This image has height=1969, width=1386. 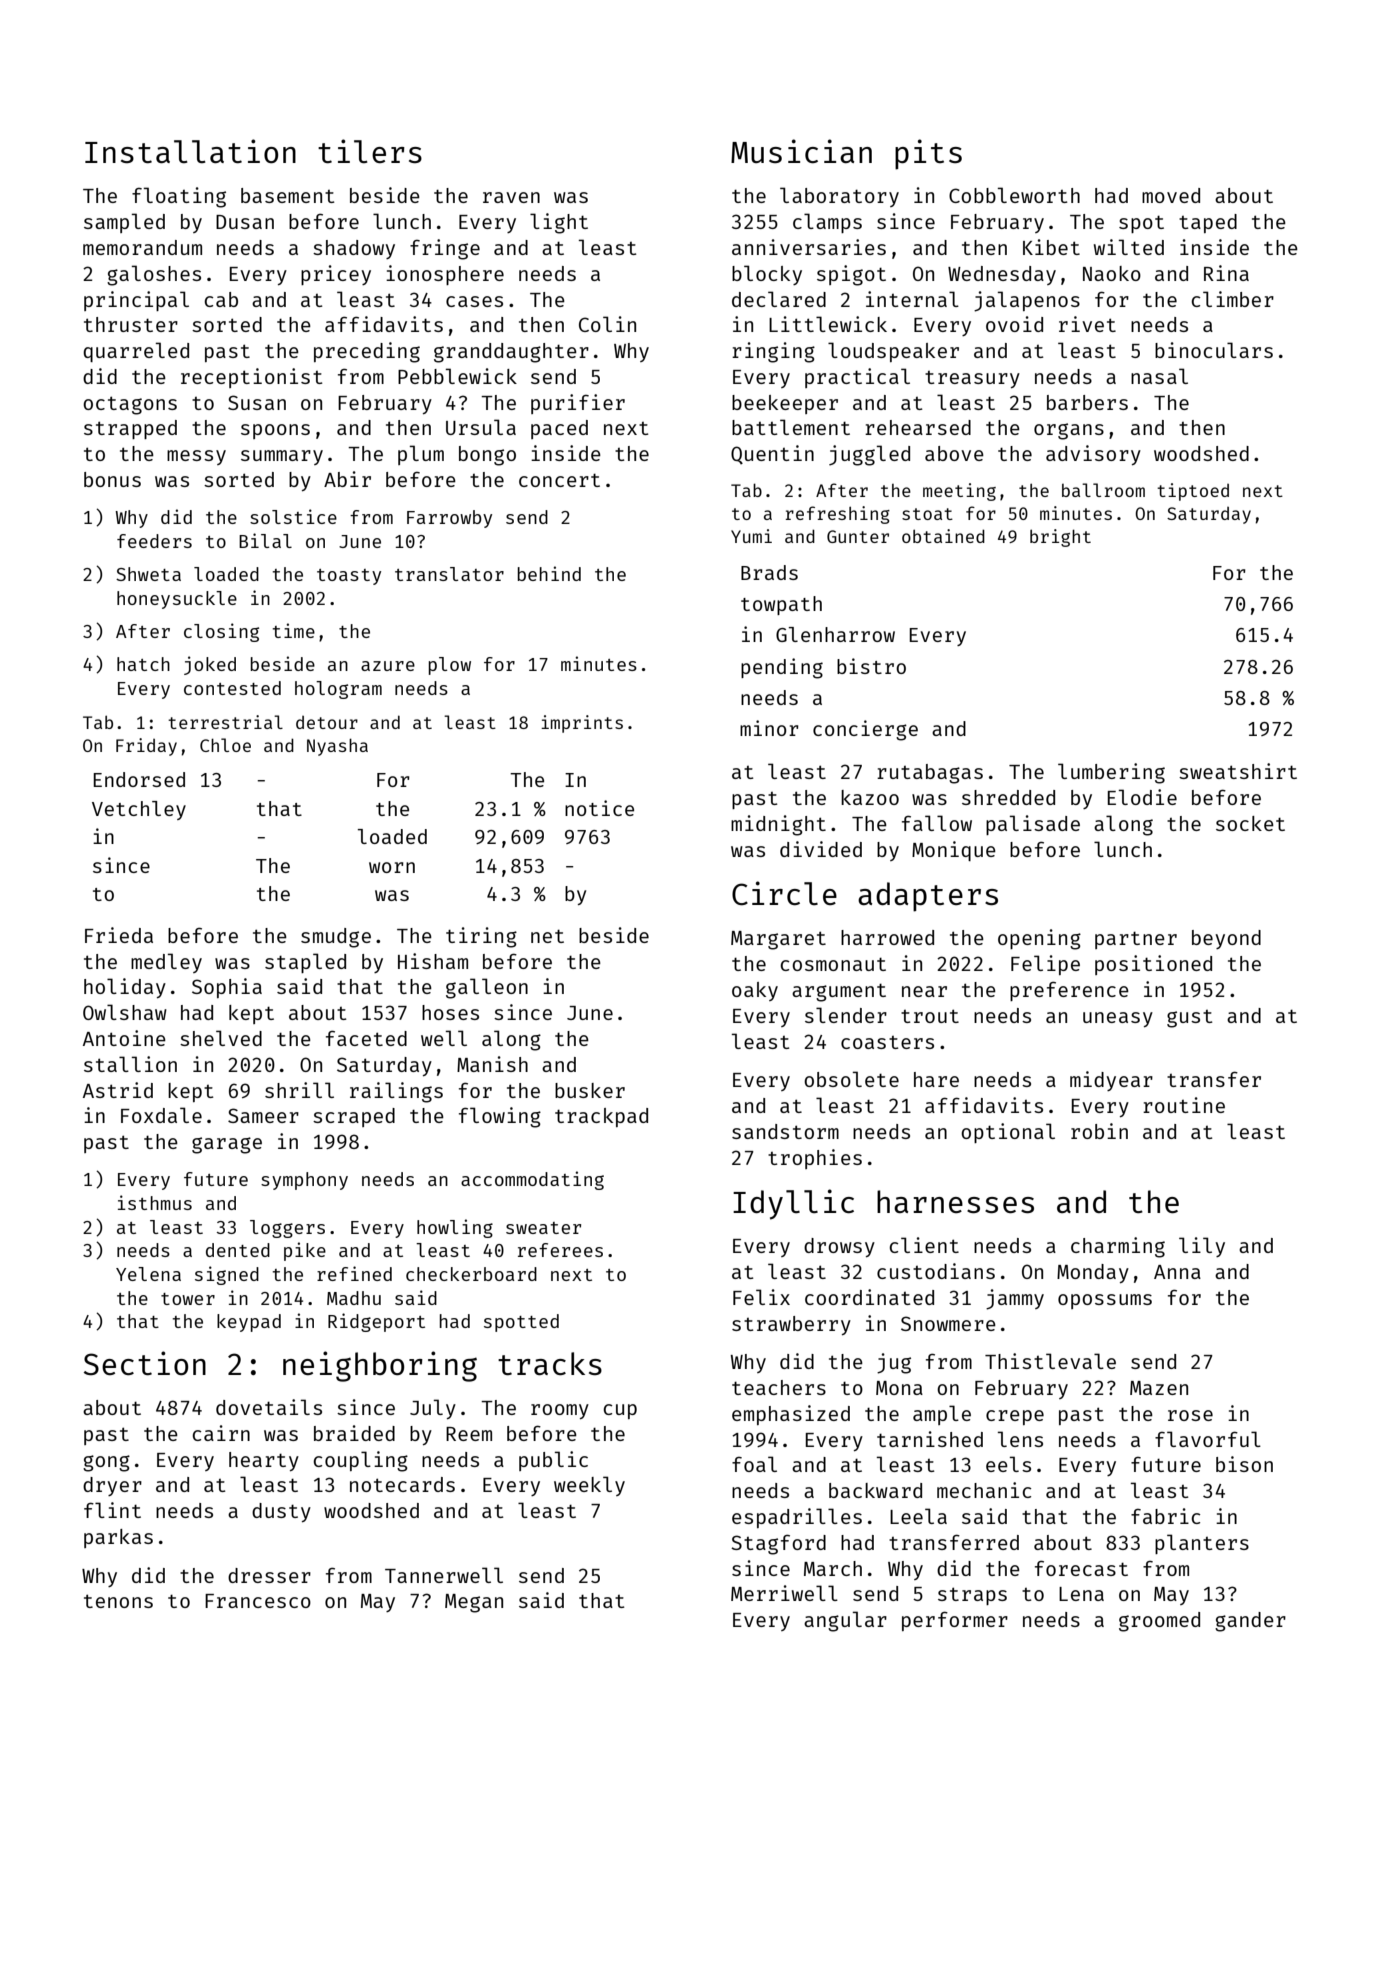 I want to click on Megan, so click(x=474, y=1603).
